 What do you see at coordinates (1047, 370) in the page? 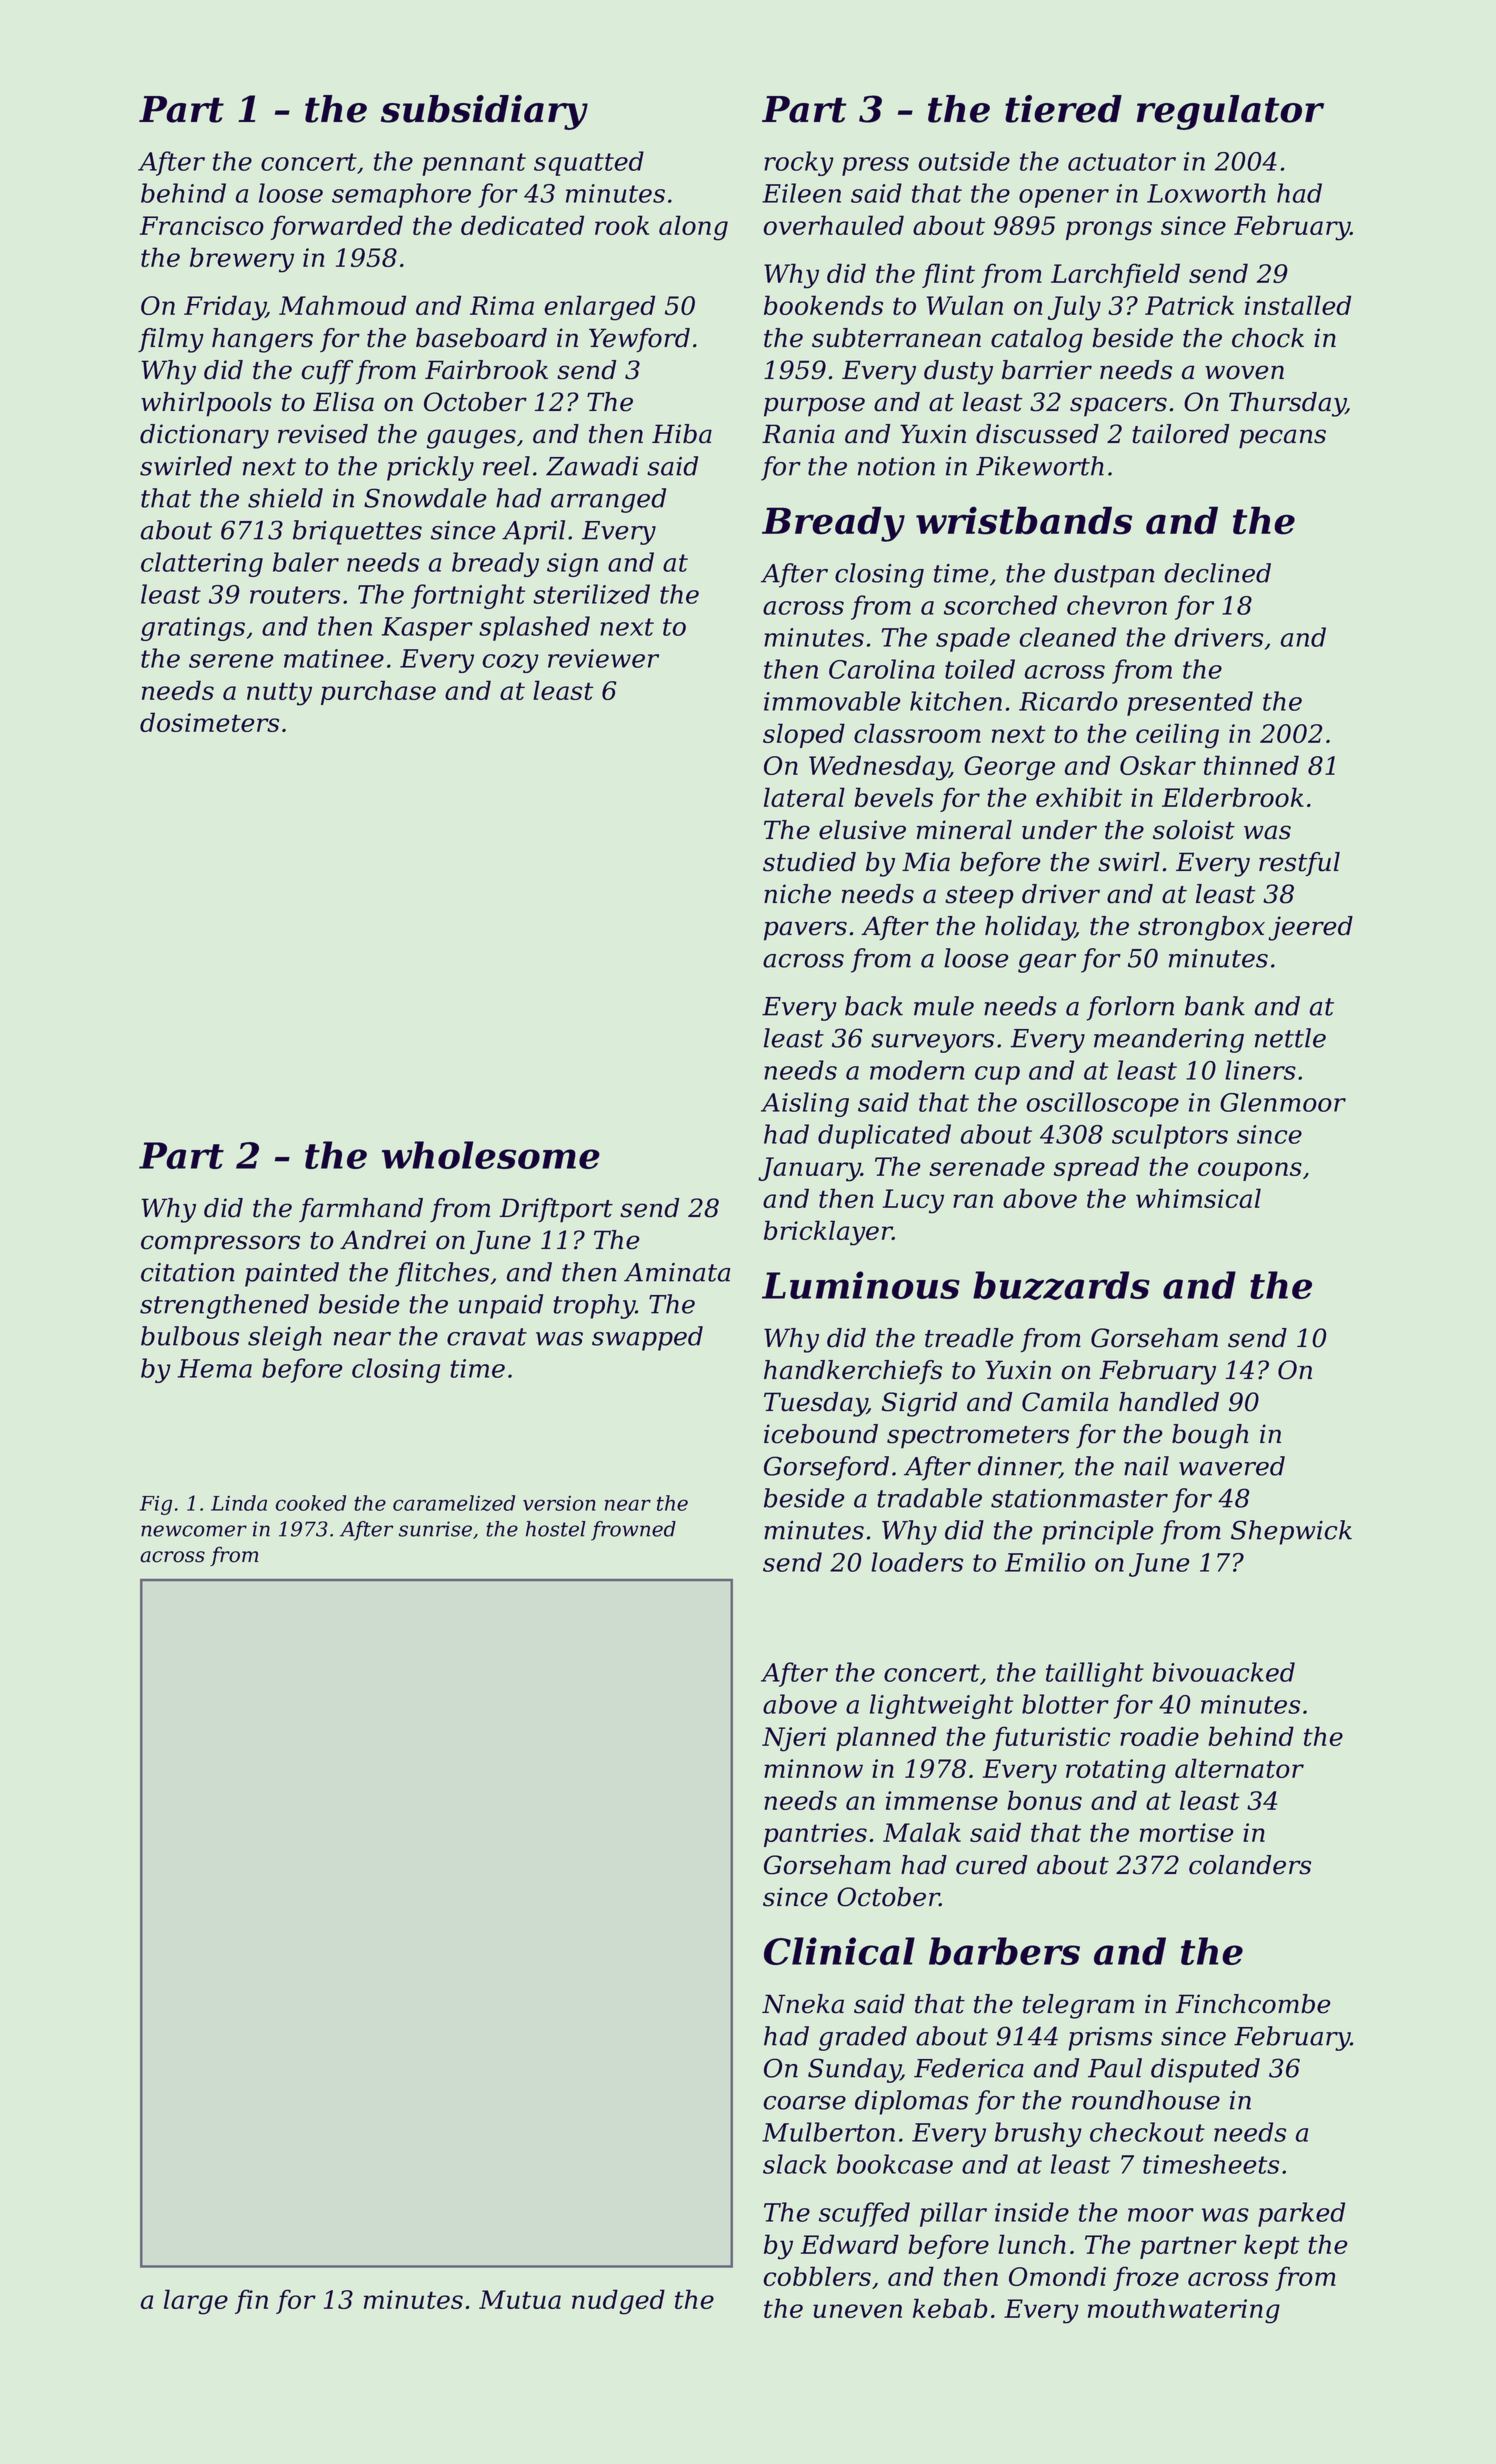
I see `barrier` at bounding box center [1047, 370].
